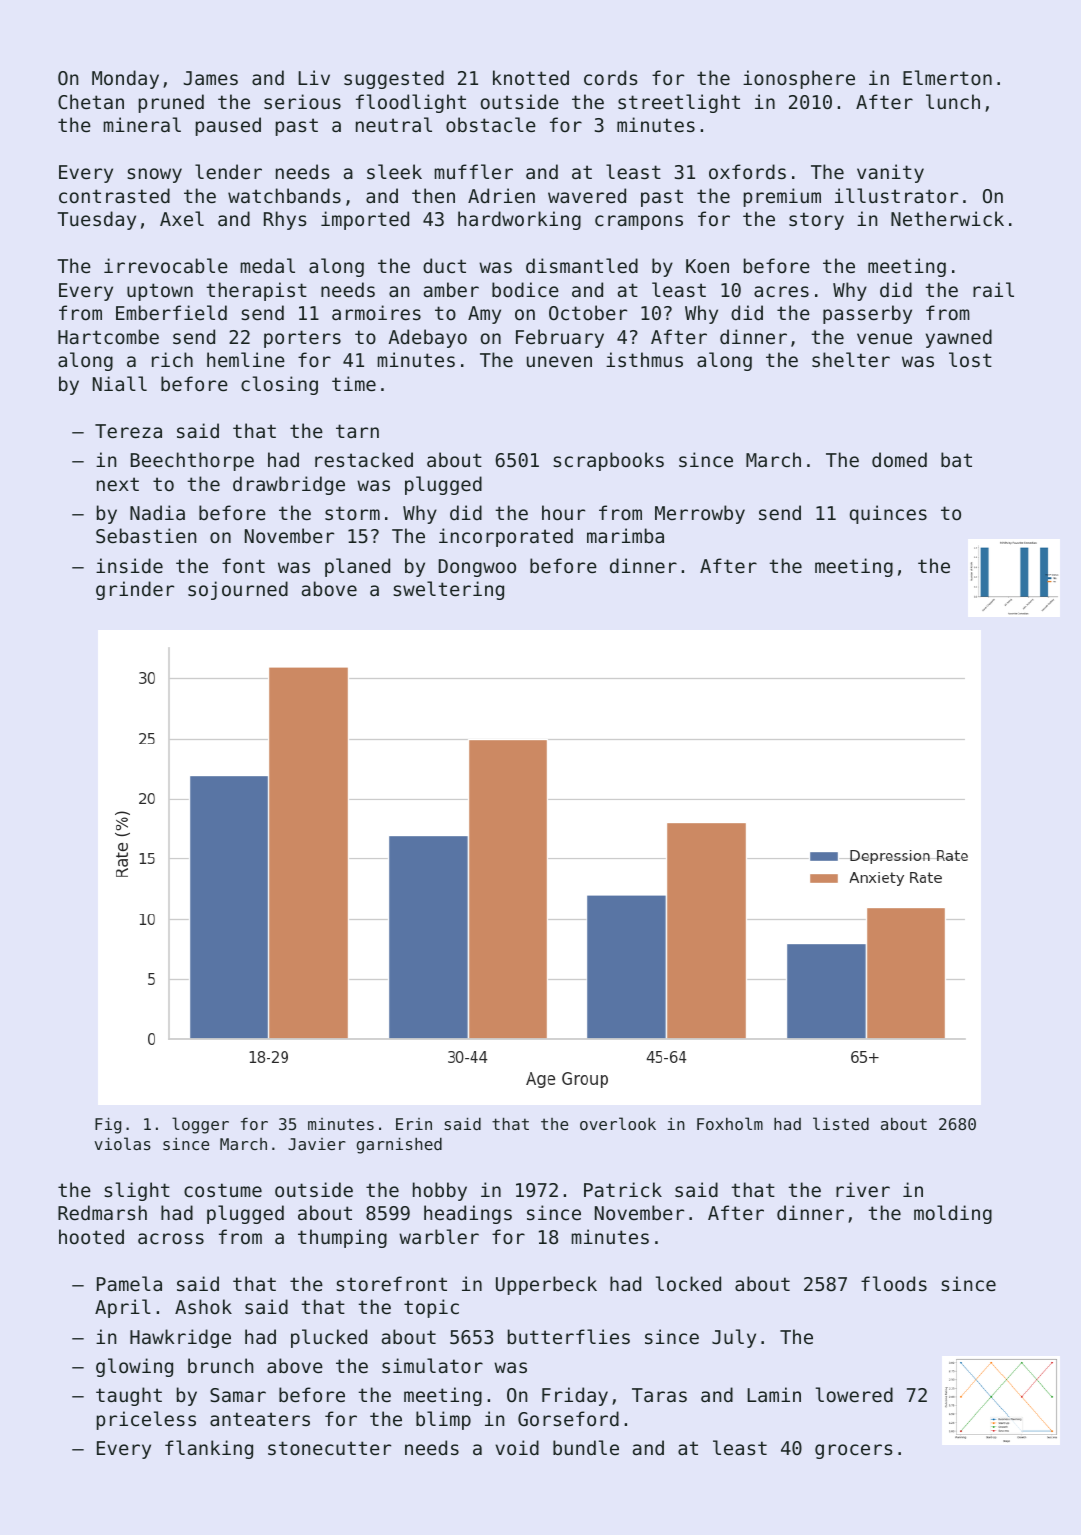 The height and width of the screenshot is (1535, 1081). Describe the element at coordinates (477, 568) in the screenshot. I see `Dongwoo` at that location.
